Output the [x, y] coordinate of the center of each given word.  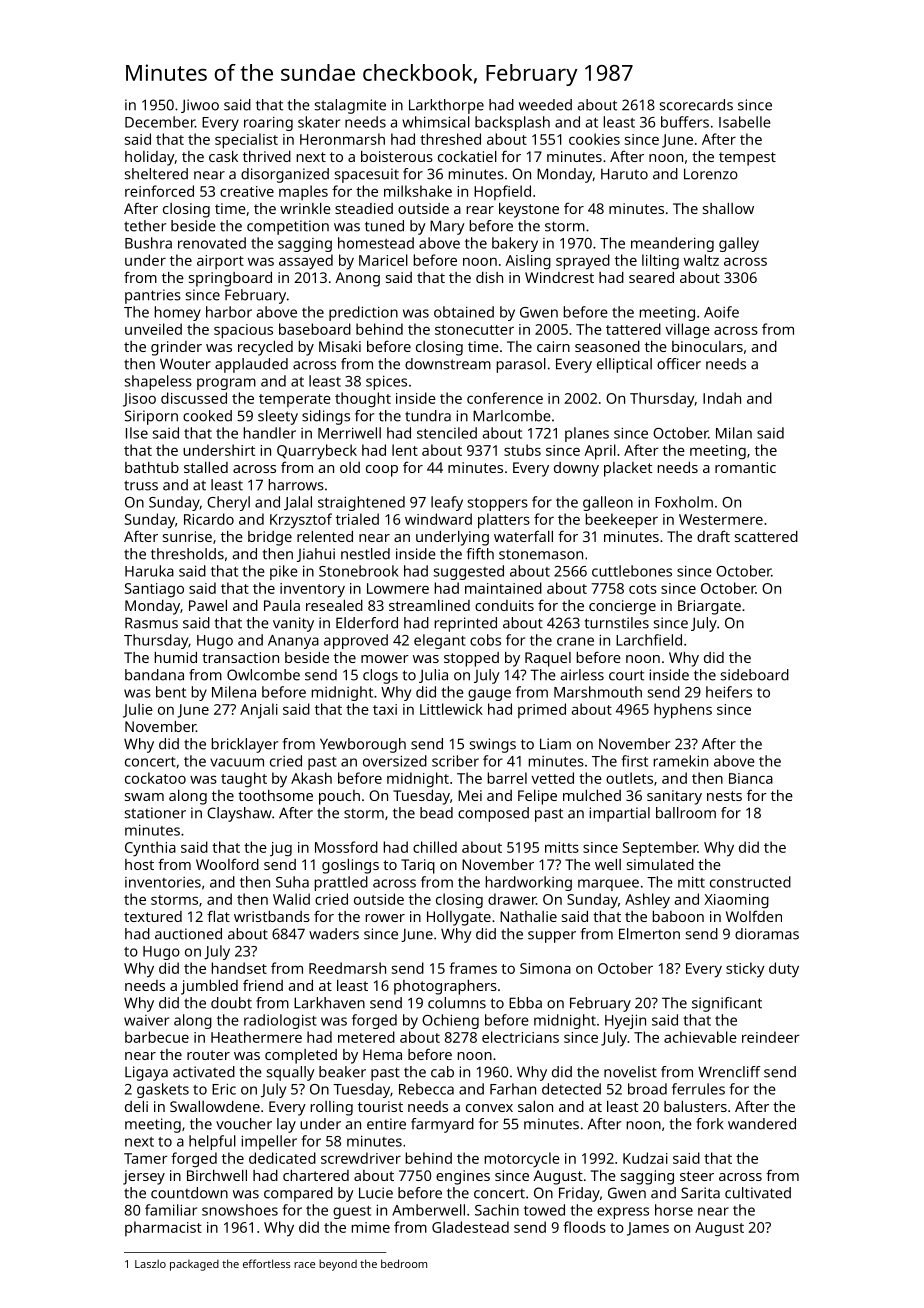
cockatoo [155, 778]
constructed [750, 882]
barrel [507, 778]
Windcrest [559, 277]
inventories [163, 882]
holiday [150, 158]
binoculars [707, 346]
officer [679, 364]
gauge [489, 695]
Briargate [709, 607]
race [304, 1265]
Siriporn [151, 417]
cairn [553, 346]
